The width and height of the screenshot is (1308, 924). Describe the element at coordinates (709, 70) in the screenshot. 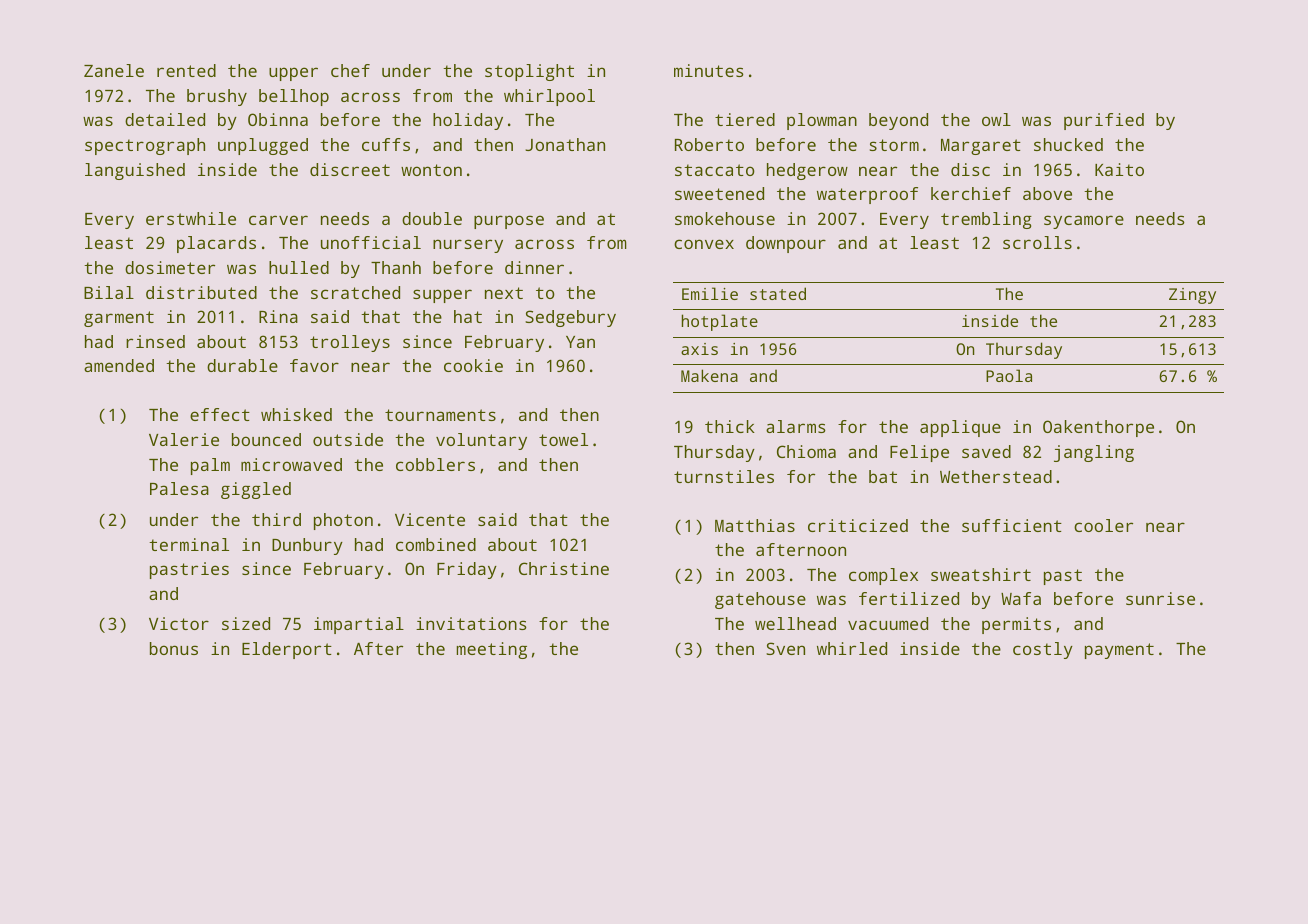

I see `minutes` at that location.
